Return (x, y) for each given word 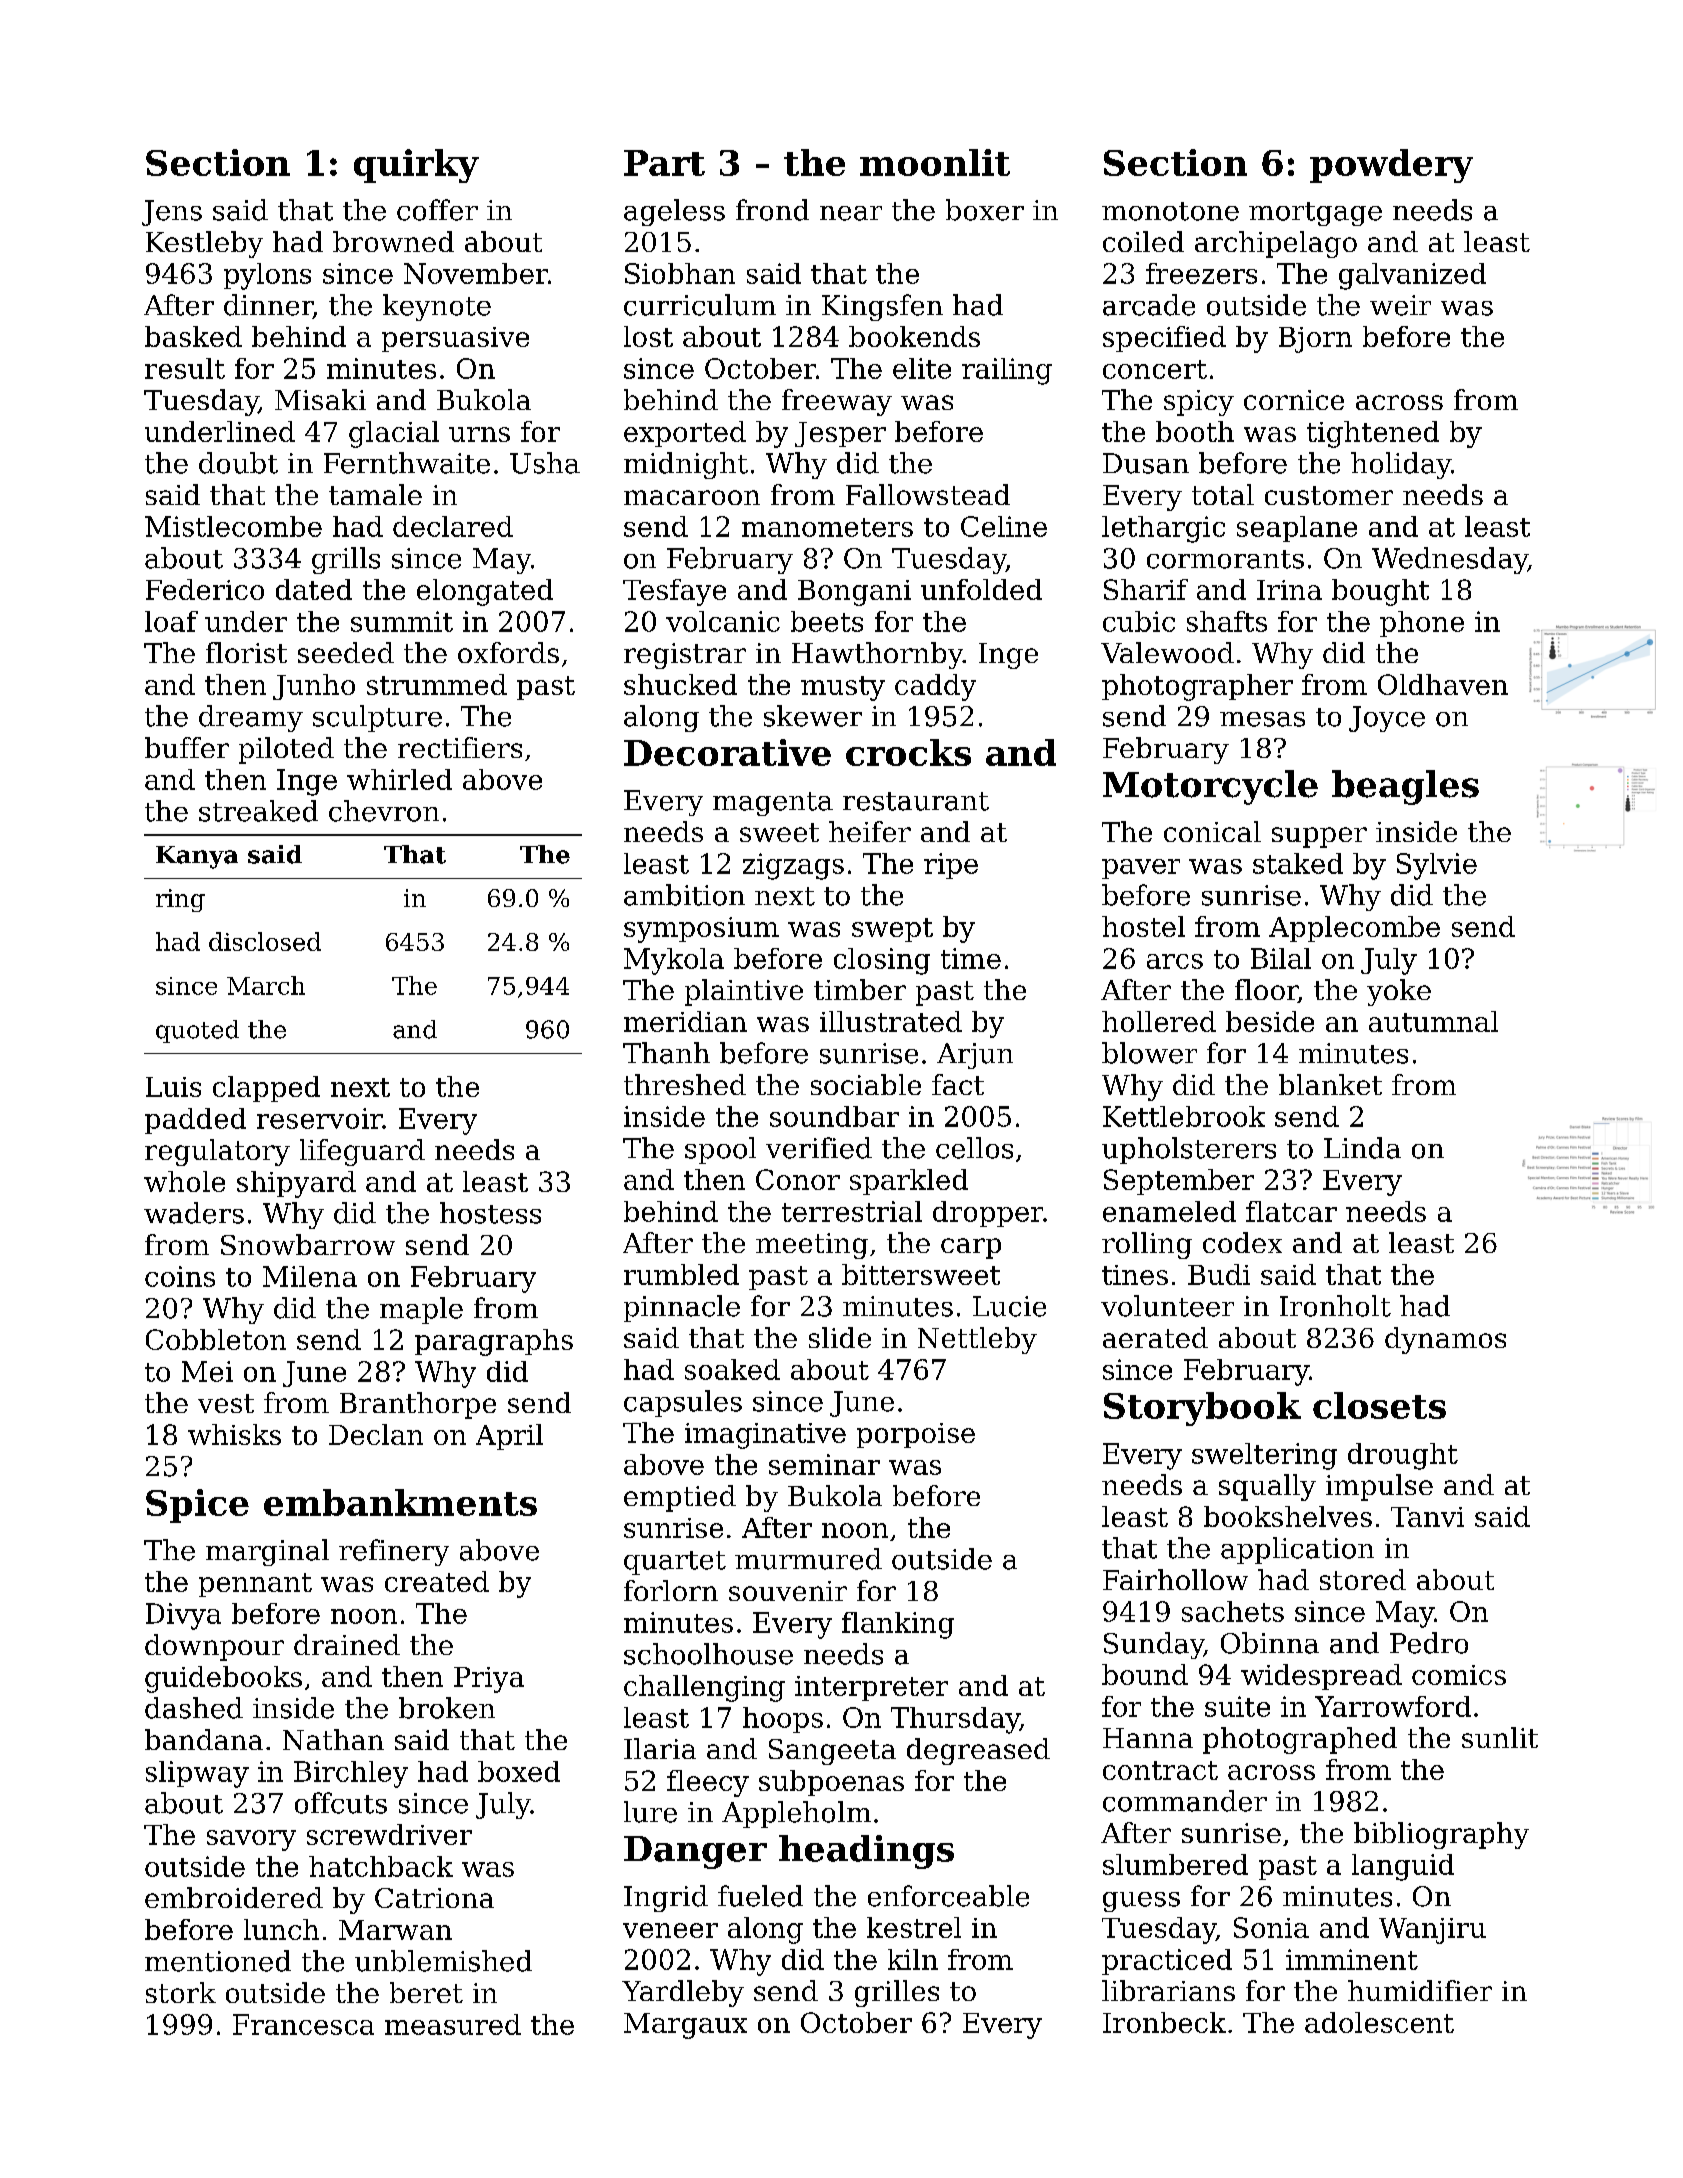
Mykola (674, 961)
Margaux (685, 2026)
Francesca (303, 2024)
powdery (1391, 166)
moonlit (935, 162)
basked (193, 336)
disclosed (265, 941)
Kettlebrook (1184, 1116)
